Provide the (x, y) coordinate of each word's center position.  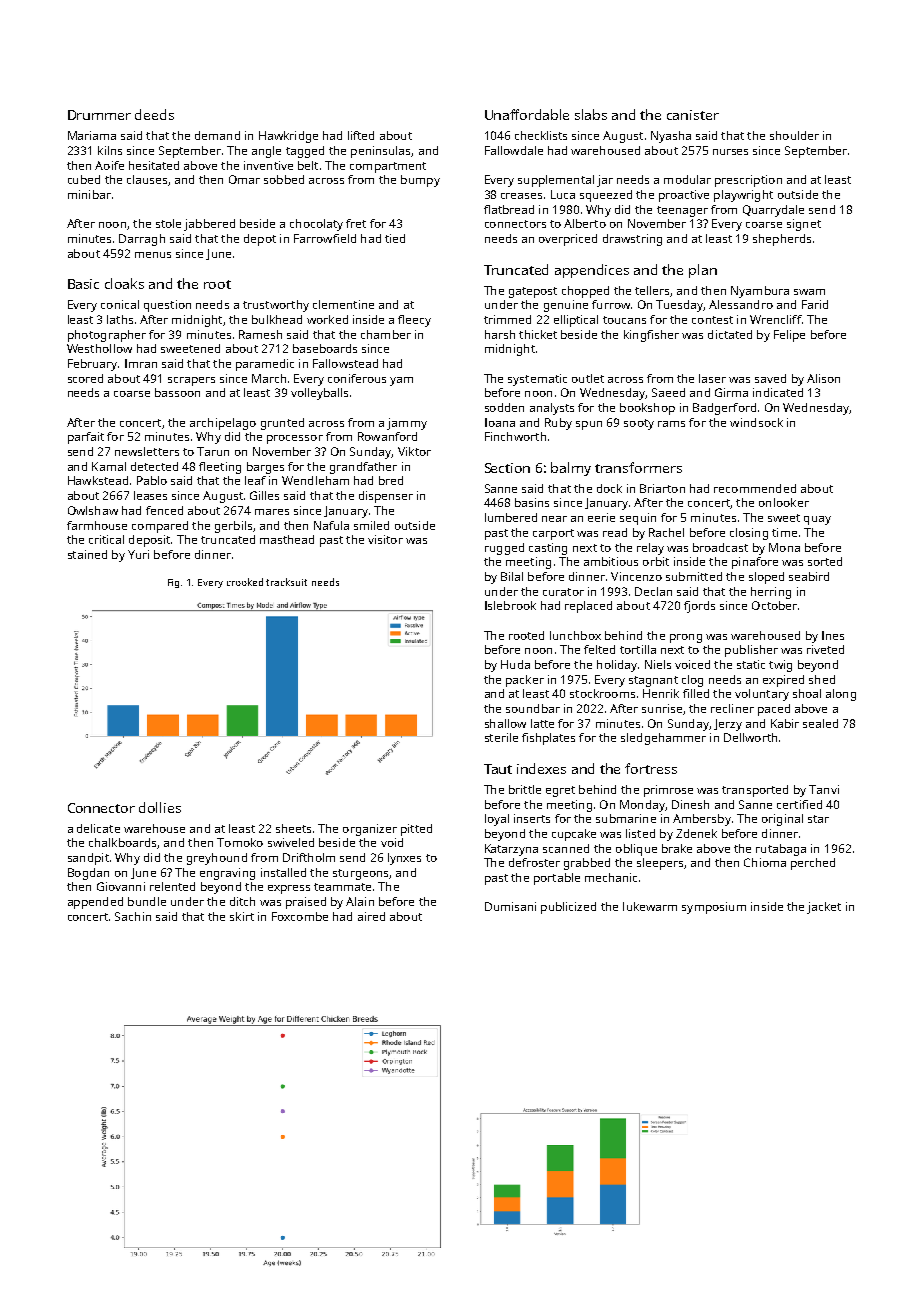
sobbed (284, 179)
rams (671, 424)
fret (356, 223)
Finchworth (515, 436)
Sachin (133, 916)
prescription (748, 181)
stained (87, 554)
